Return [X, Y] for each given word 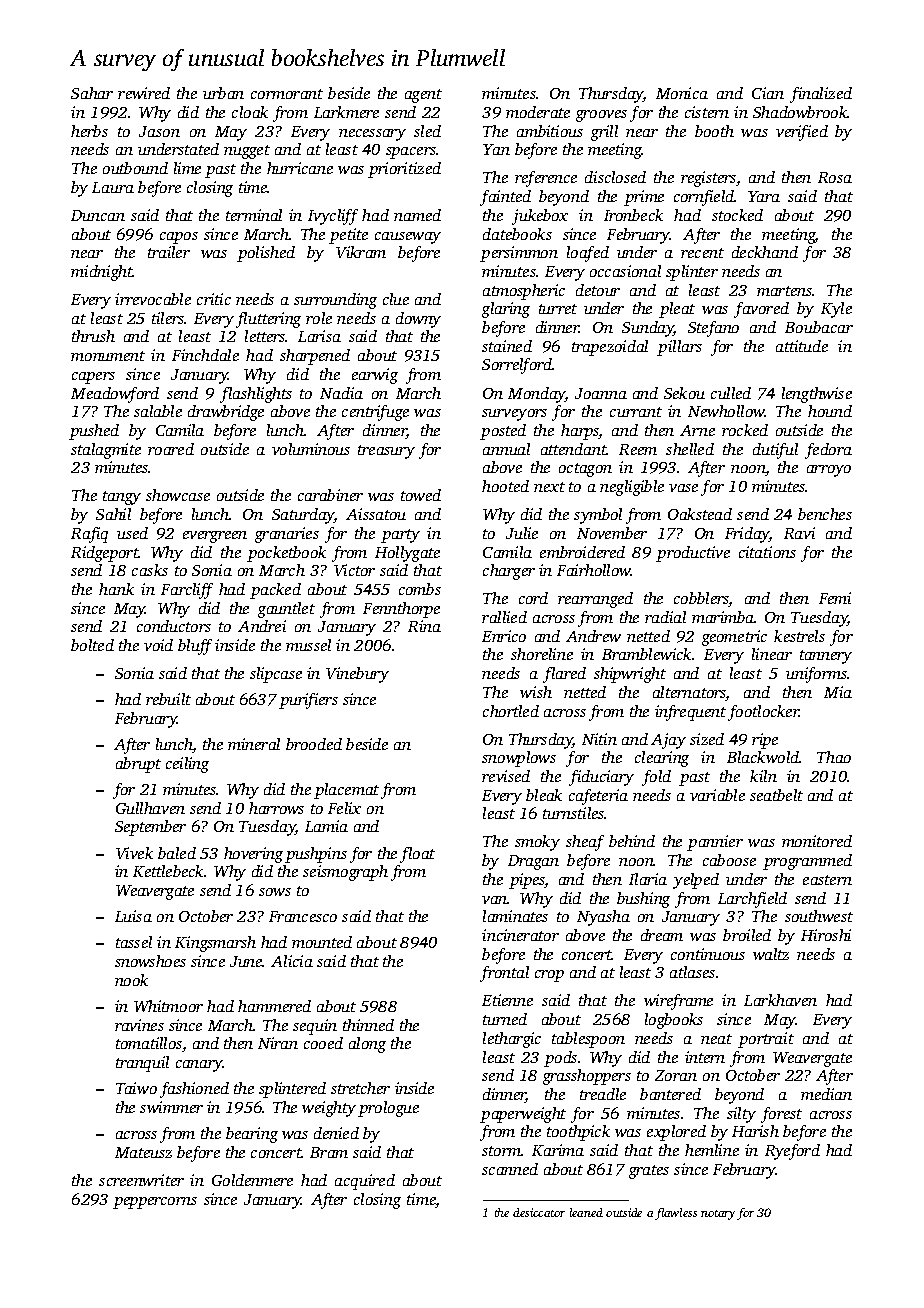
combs [420, 589]
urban [223, 93]
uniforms [817, 675]
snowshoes [150, 961]
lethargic [512, 1040]
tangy [122, 498]
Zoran [676, 1075]
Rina [424, 626]
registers [709, 179]
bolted [92, 645]
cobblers [701, 599]
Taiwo [136, 1088]
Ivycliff [333, 217]
